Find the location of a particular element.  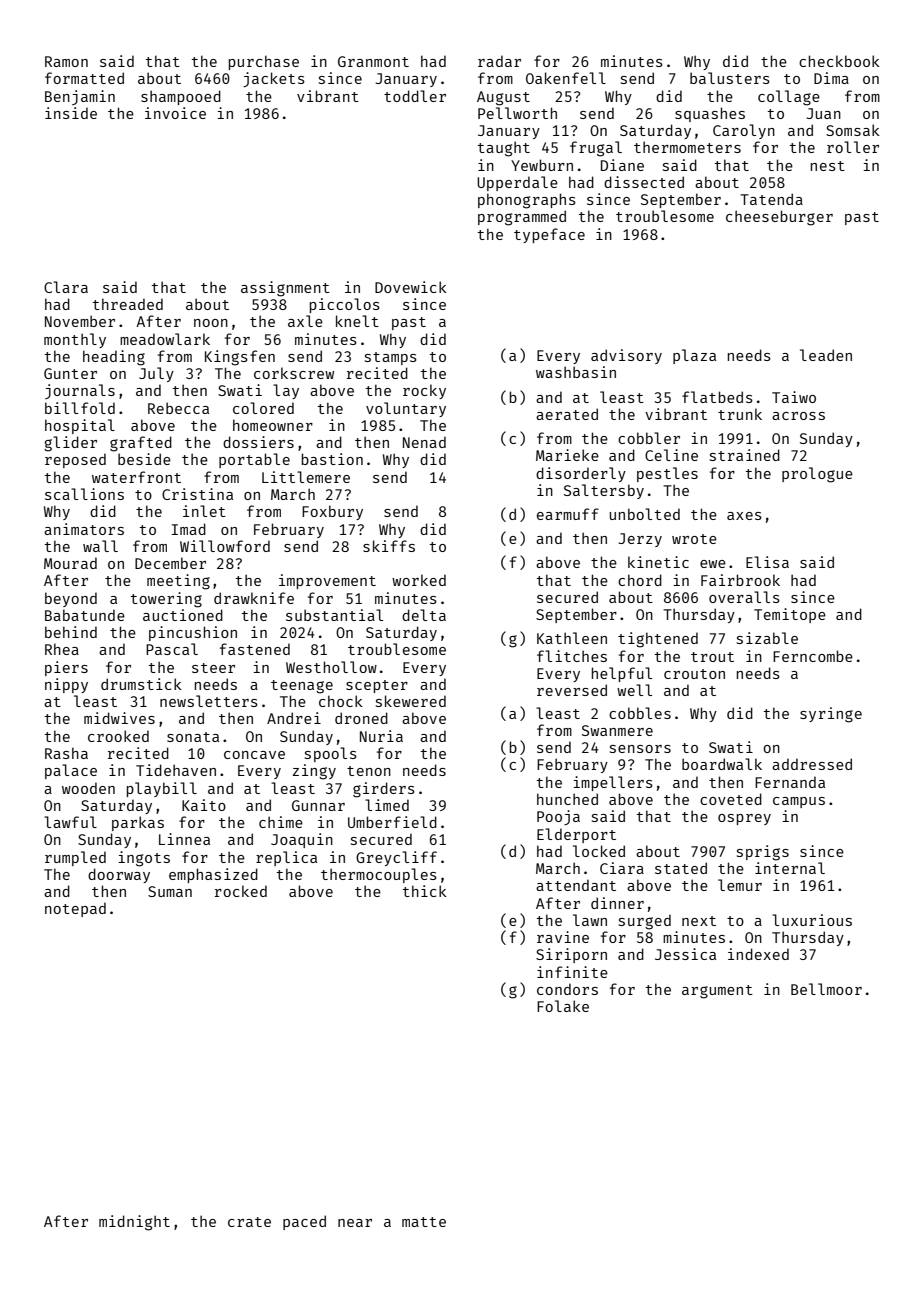

Linnea is located at coordinates (184, 839).
